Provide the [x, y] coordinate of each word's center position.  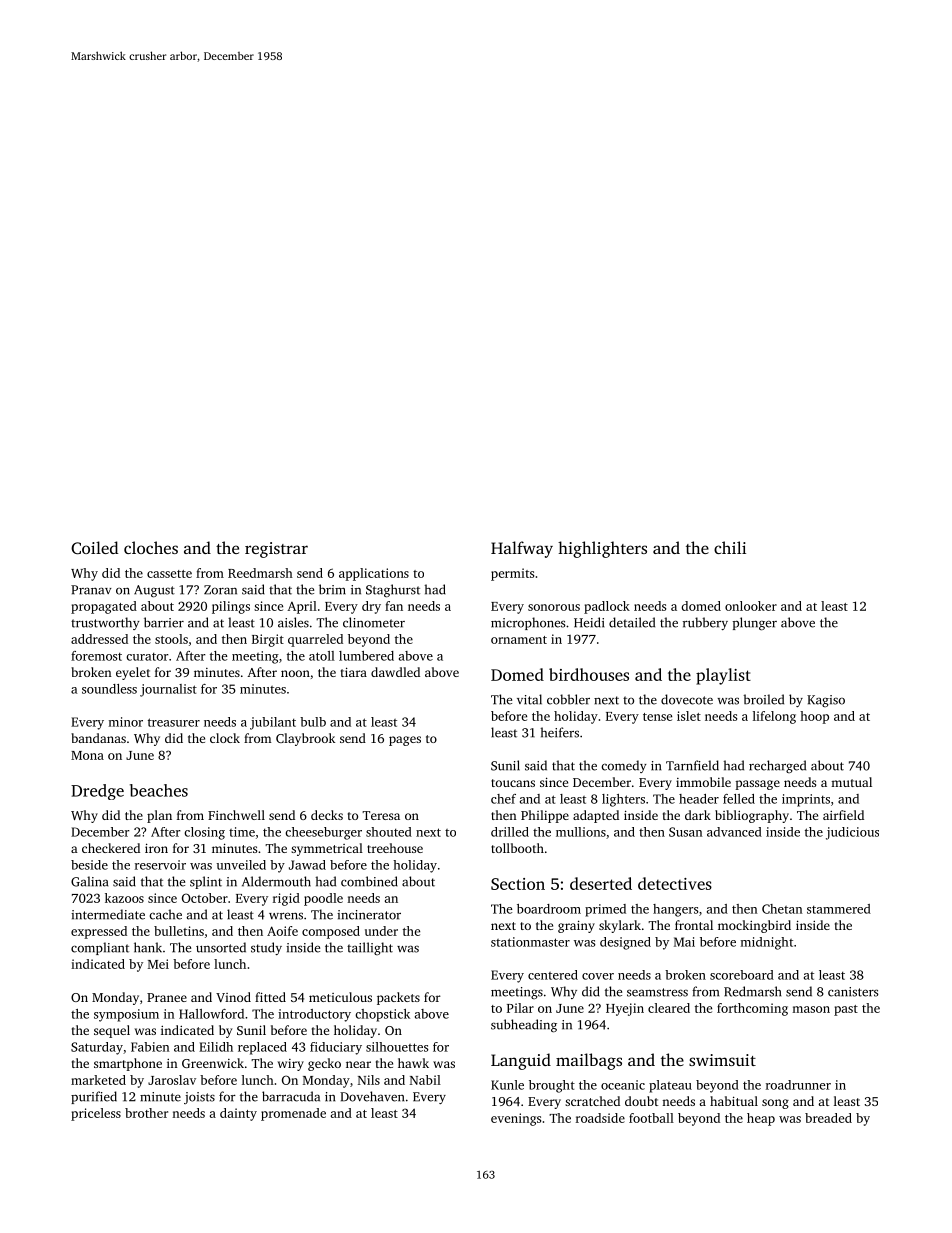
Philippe [545, 816]
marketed [98, 1080]
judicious [852, 833]
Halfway [522, 549]
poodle [323, 899]
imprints [806, 800]
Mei [158, 964]
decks [327, 815]
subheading [524, 1026]
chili [730, 547]
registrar [276, 550]
